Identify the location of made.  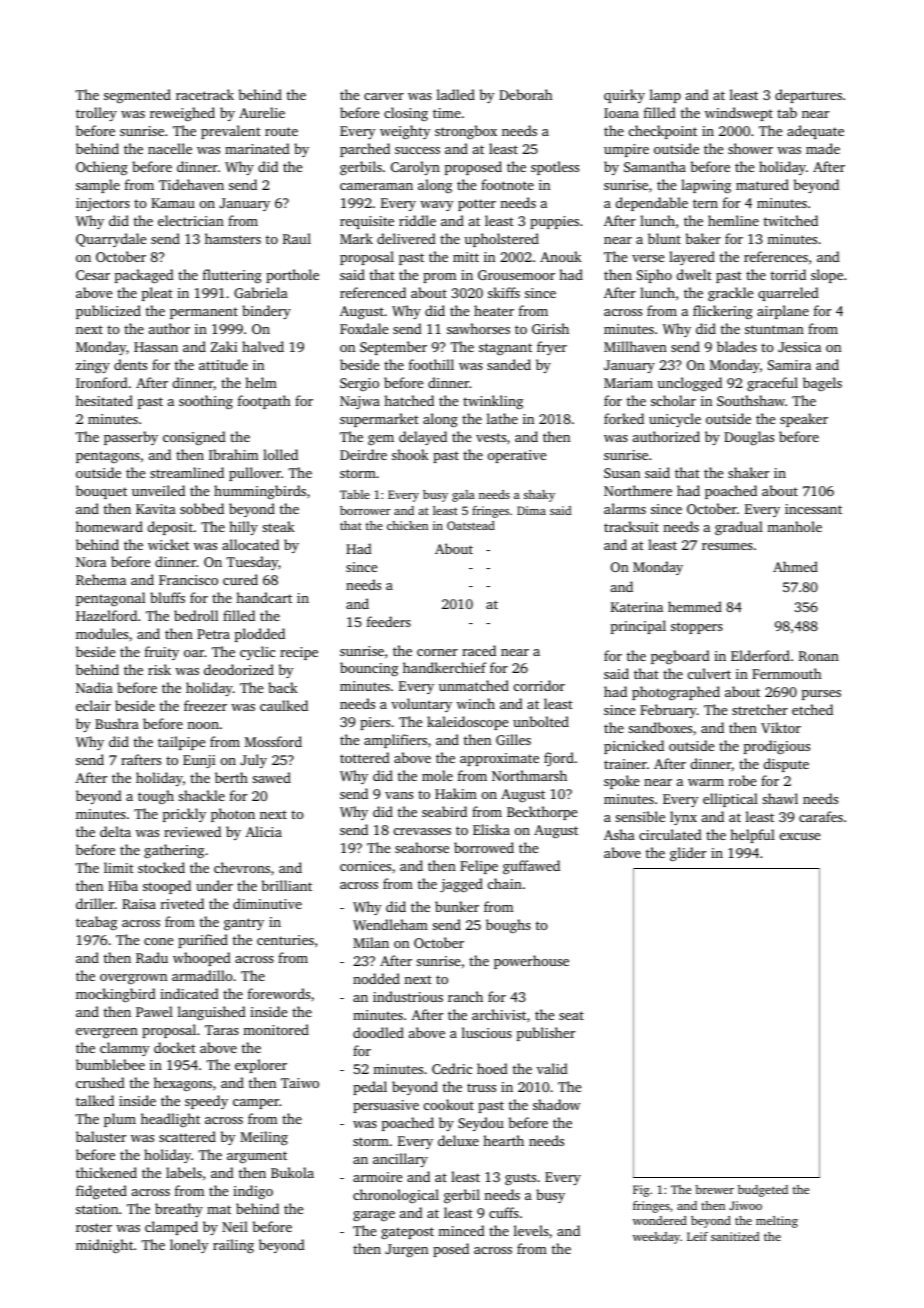
(823, 148).
